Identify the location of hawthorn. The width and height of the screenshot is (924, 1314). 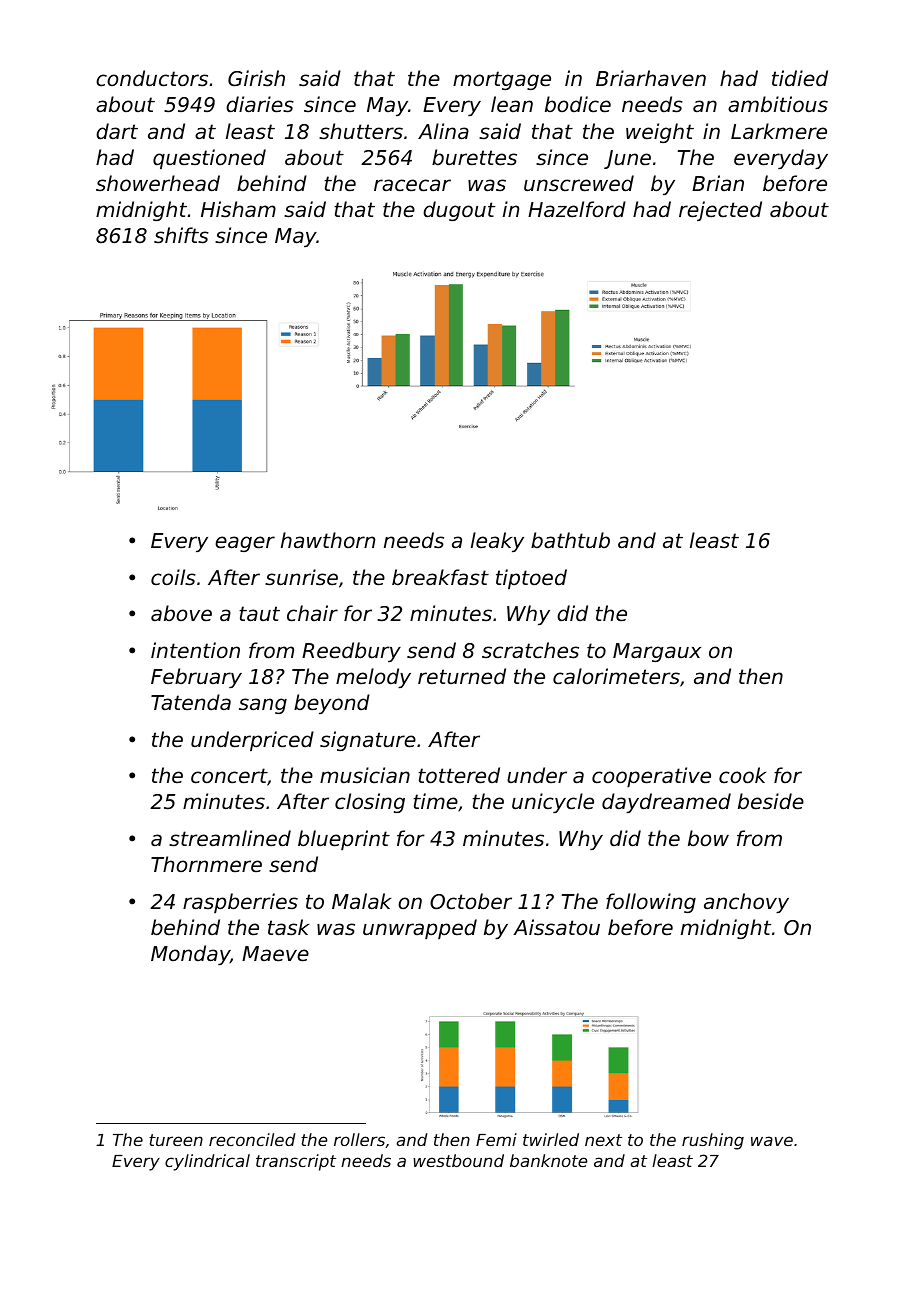
(328, 540).
